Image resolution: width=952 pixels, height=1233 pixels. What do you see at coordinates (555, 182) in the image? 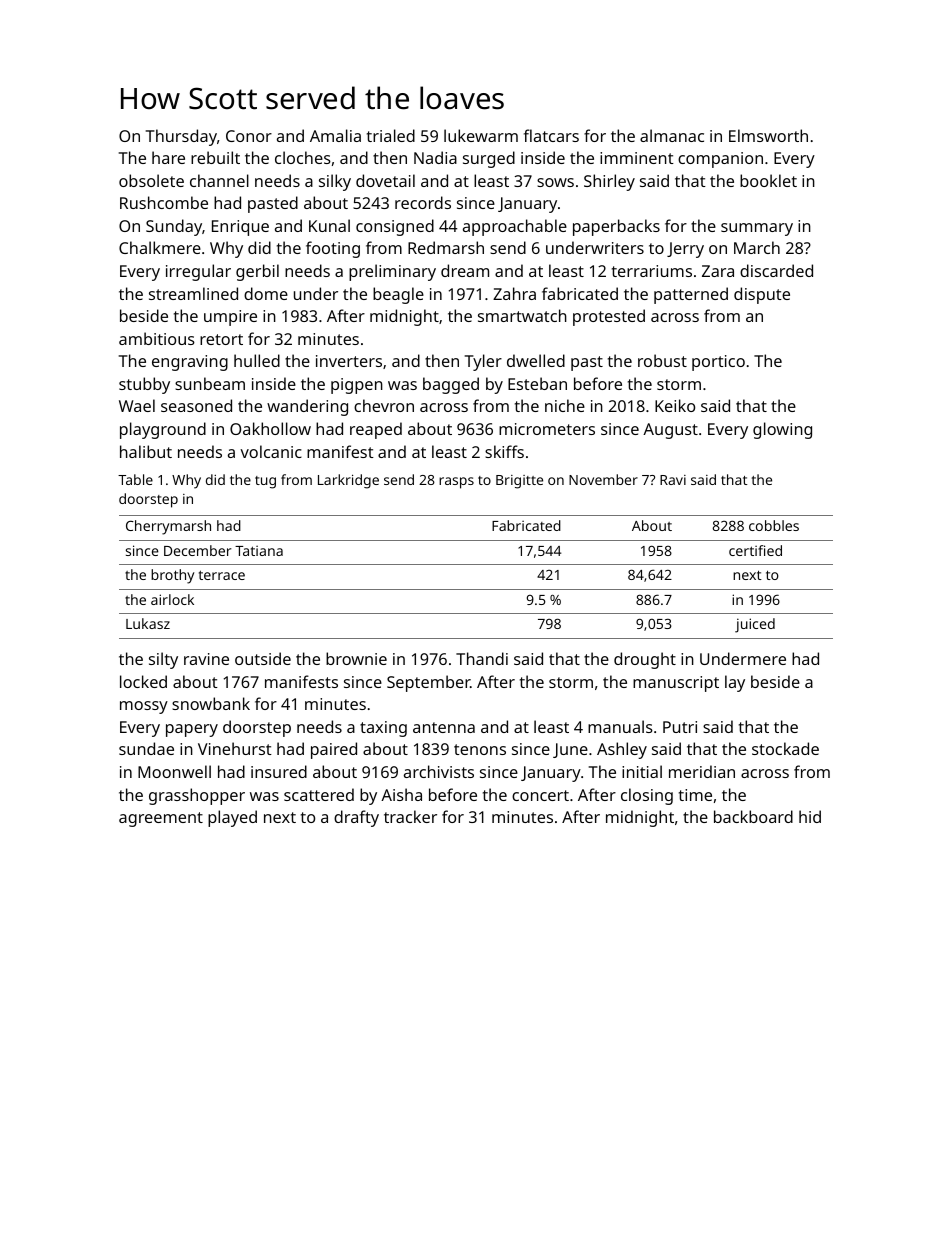
I see `sows` at bounding box center [555, 182].
